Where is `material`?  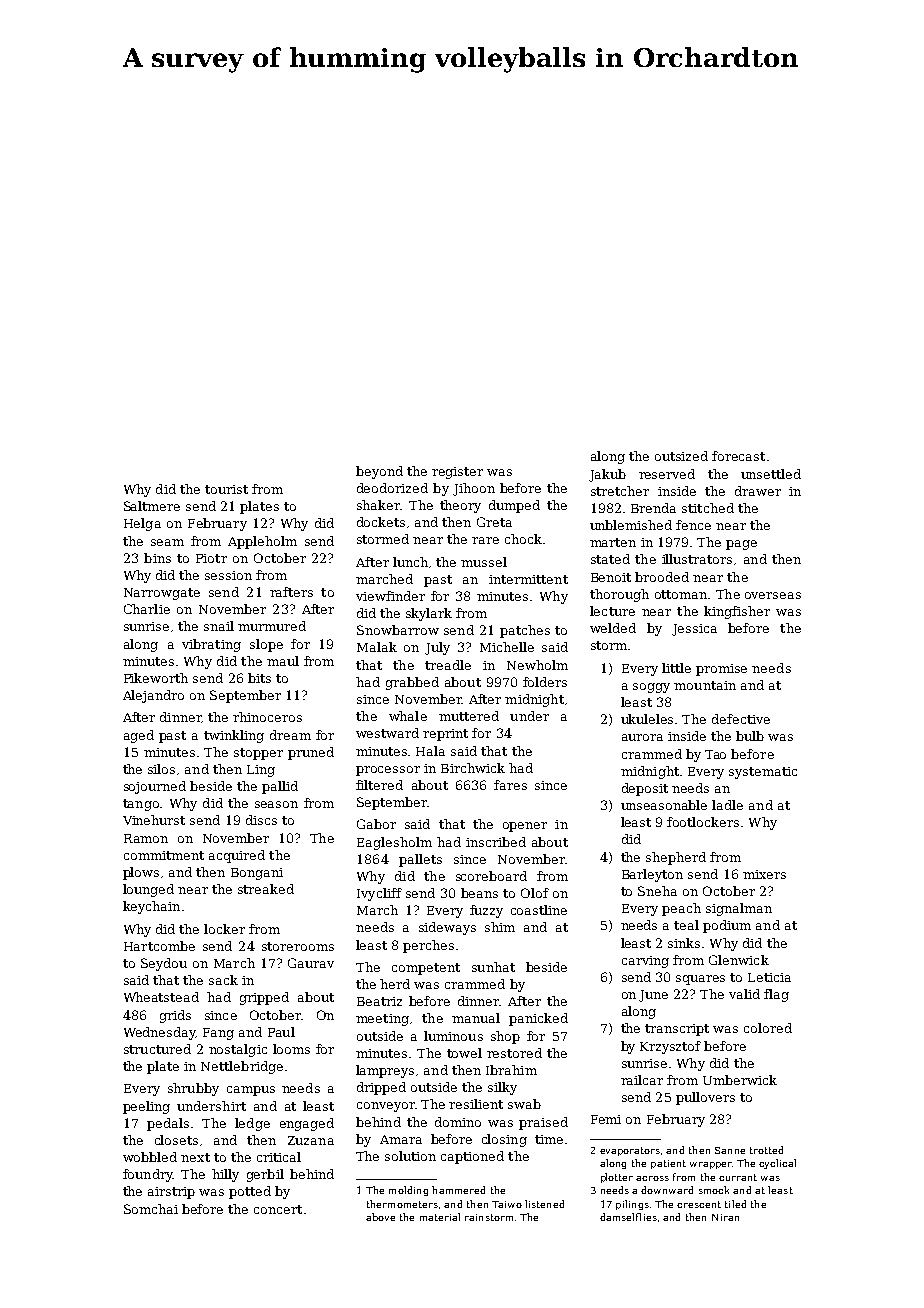 material is located at coordinates (440, 1217).
